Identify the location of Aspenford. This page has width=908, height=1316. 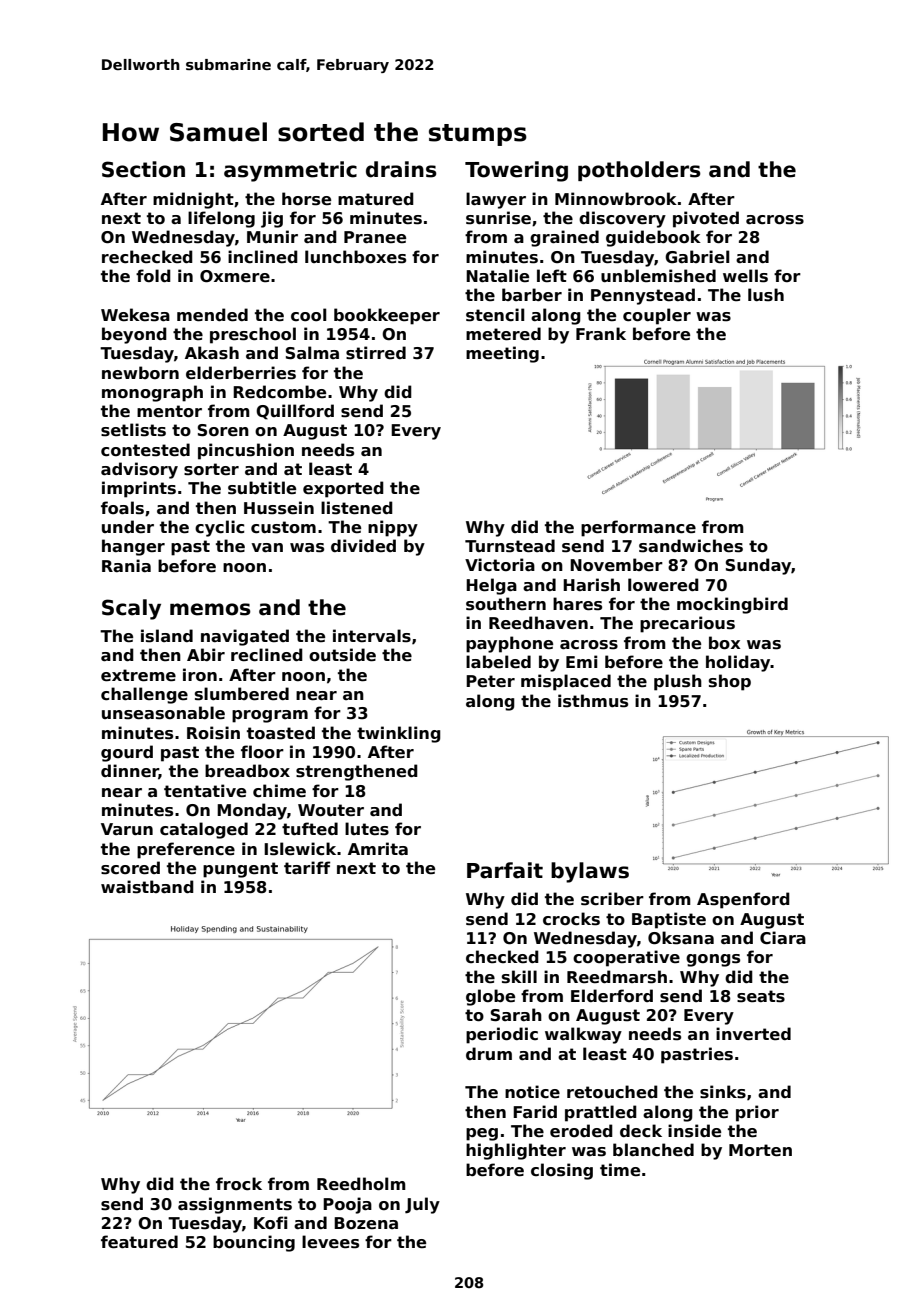
(743, 900).
